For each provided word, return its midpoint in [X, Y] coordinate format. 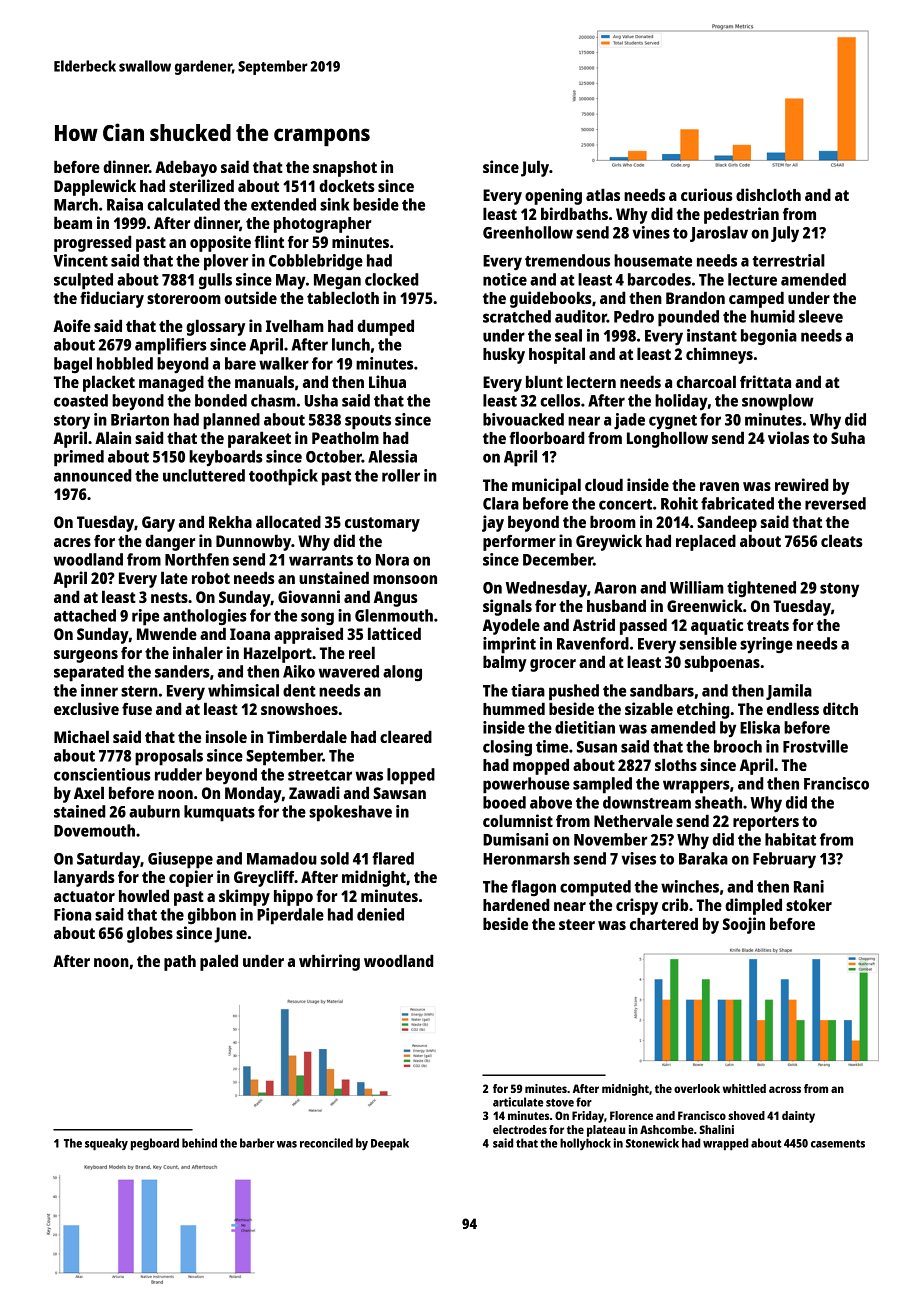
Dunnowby [253, 543]
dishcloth [768, 194]
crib [675, 904]
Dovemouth [94, 830]
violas [788, 437]
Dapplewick [95, 187]
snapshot [345, 169]
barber [257, 1143]
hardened [516, 905]
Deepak [390, 1144]
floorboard [546, 438]
